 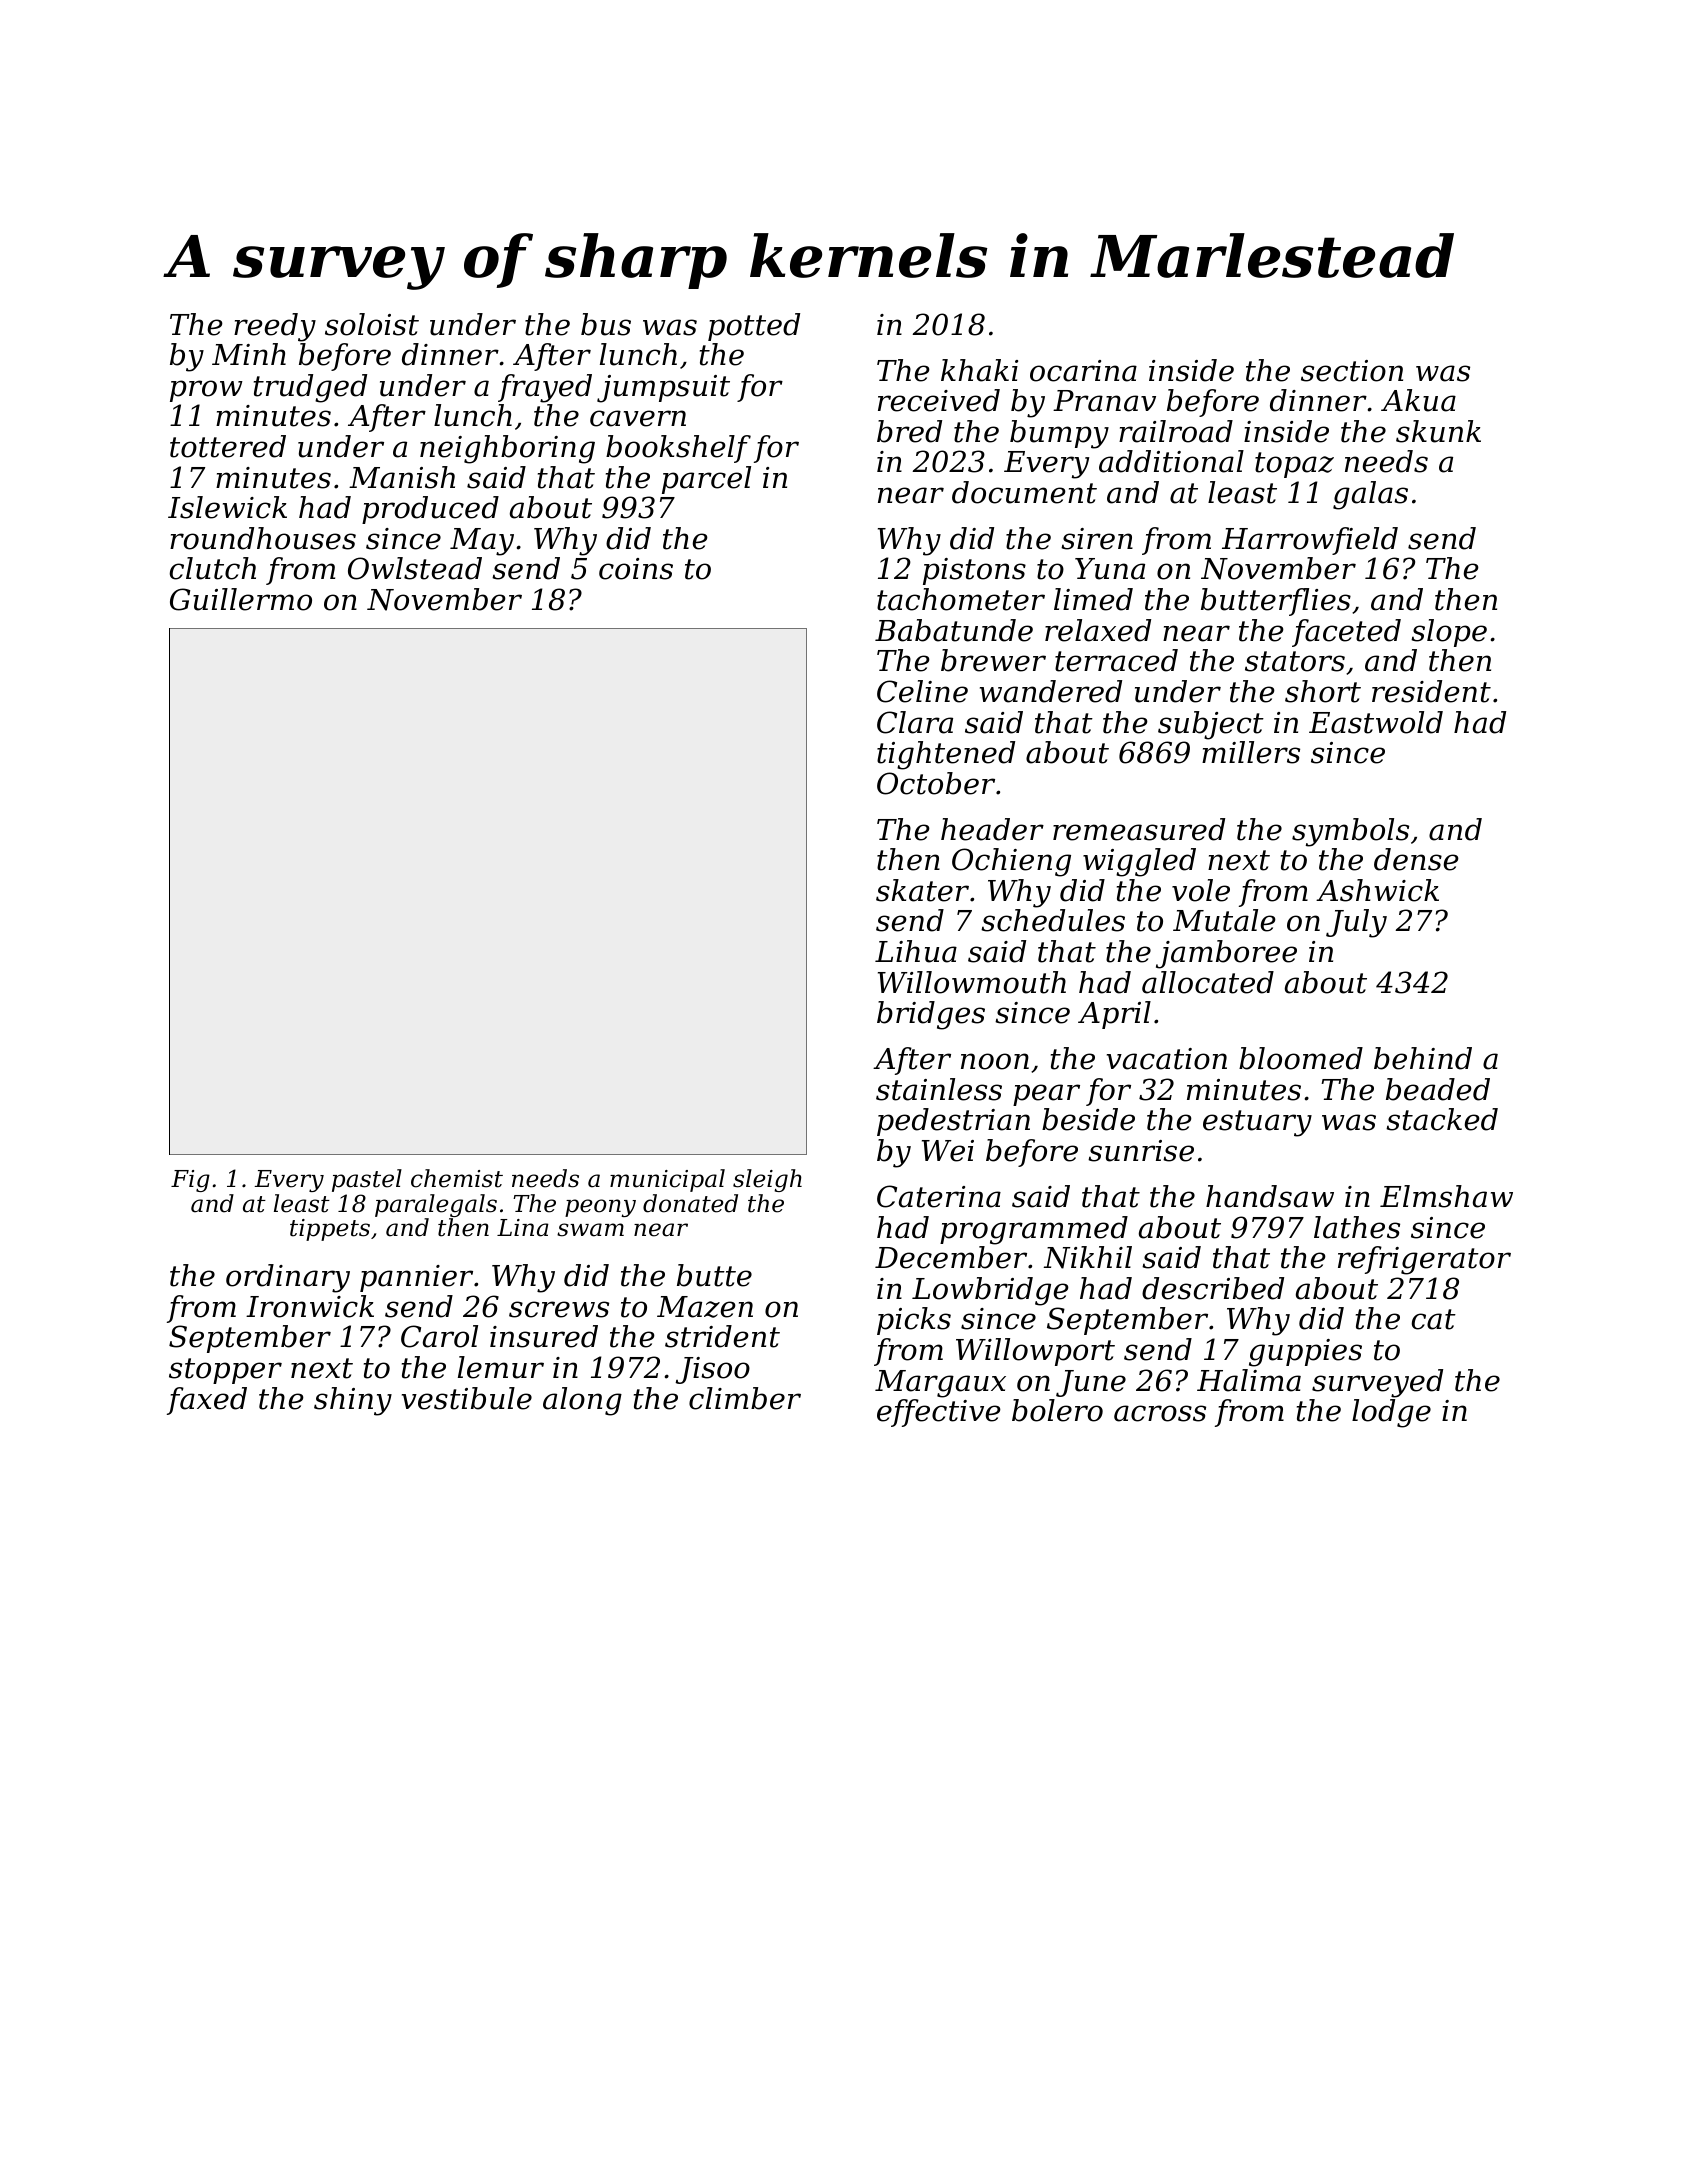 I want to click on shiny, so click(x=353, y=1401).
